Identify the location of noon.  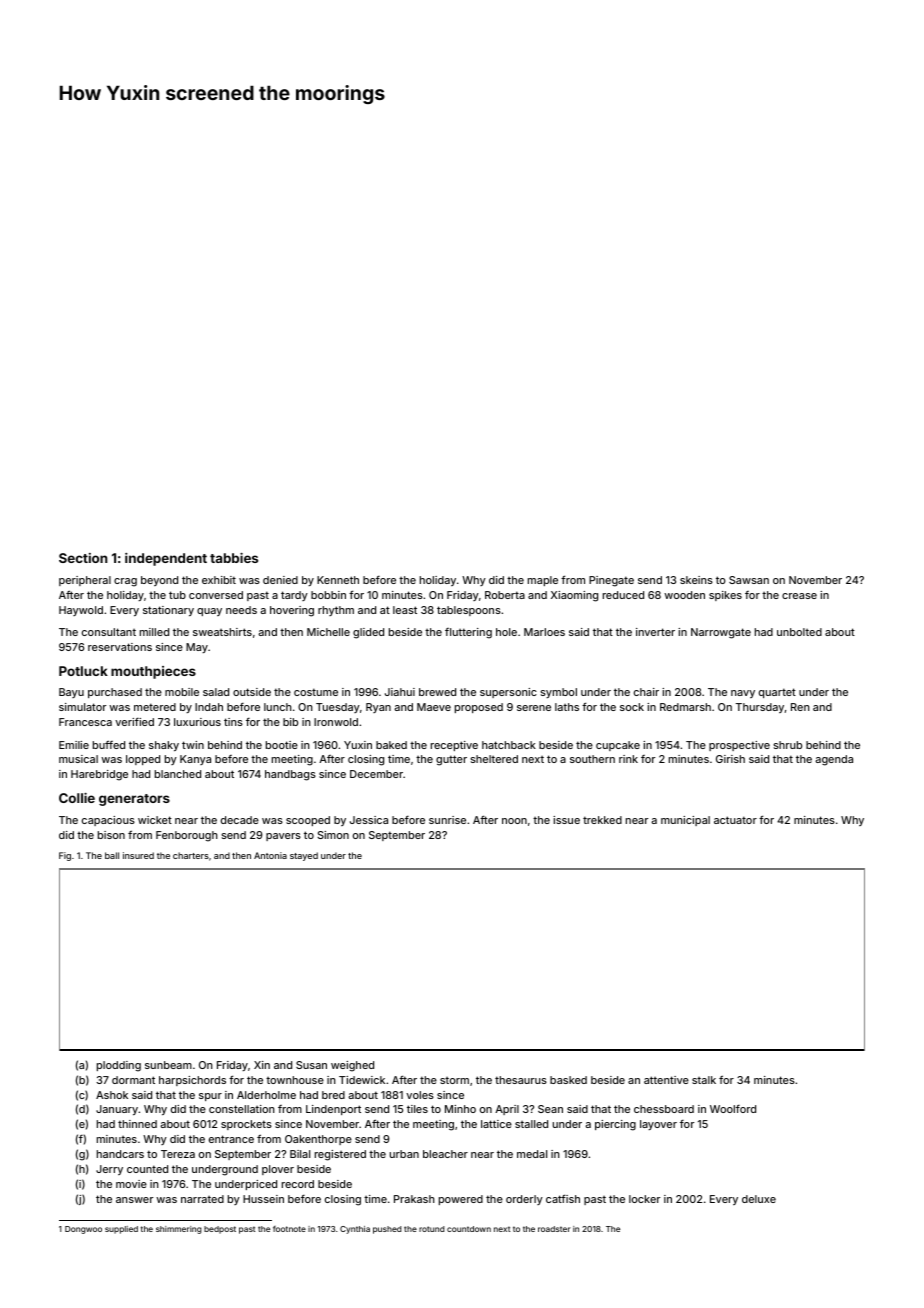
(514, 821).
